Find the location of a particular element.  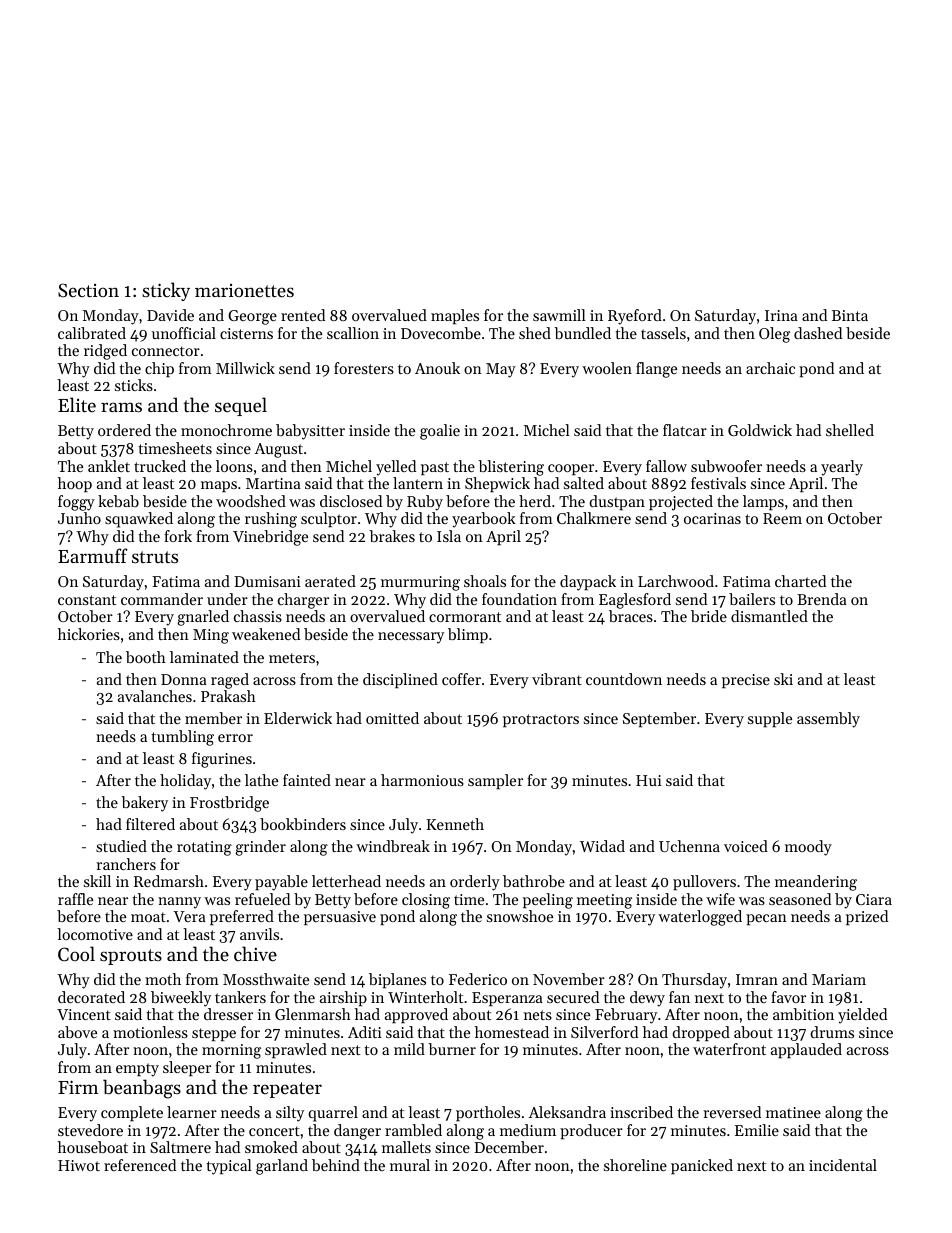

prized is located at coordinates (867, 917).
